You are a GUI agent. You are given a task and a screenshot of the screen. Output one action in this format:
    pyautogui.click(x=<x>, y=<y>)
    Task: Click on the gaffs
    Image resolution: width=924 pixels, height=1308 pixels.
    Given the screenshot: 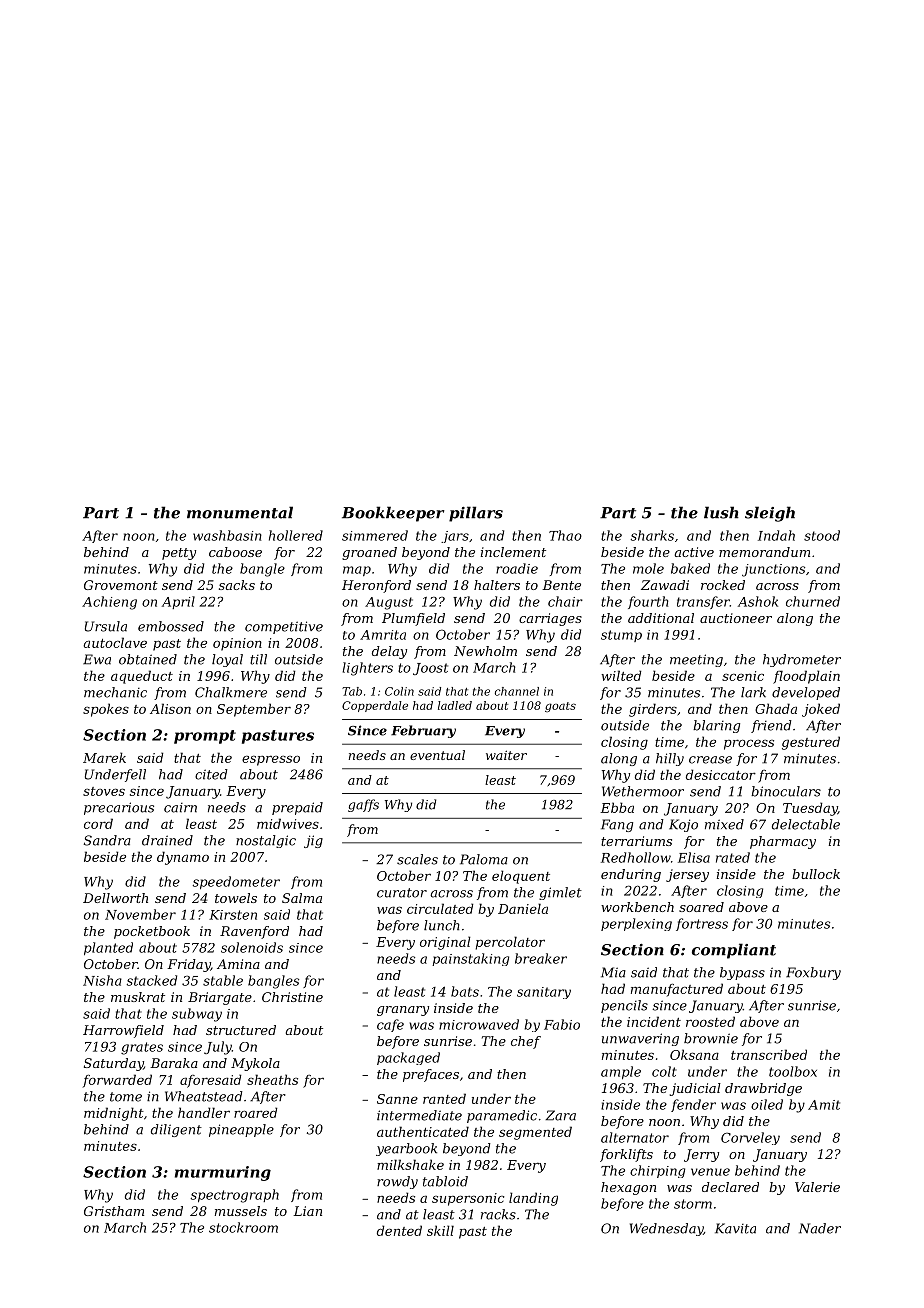 What is the action you would take?
    pyautogui.click(x=363, y=805)
